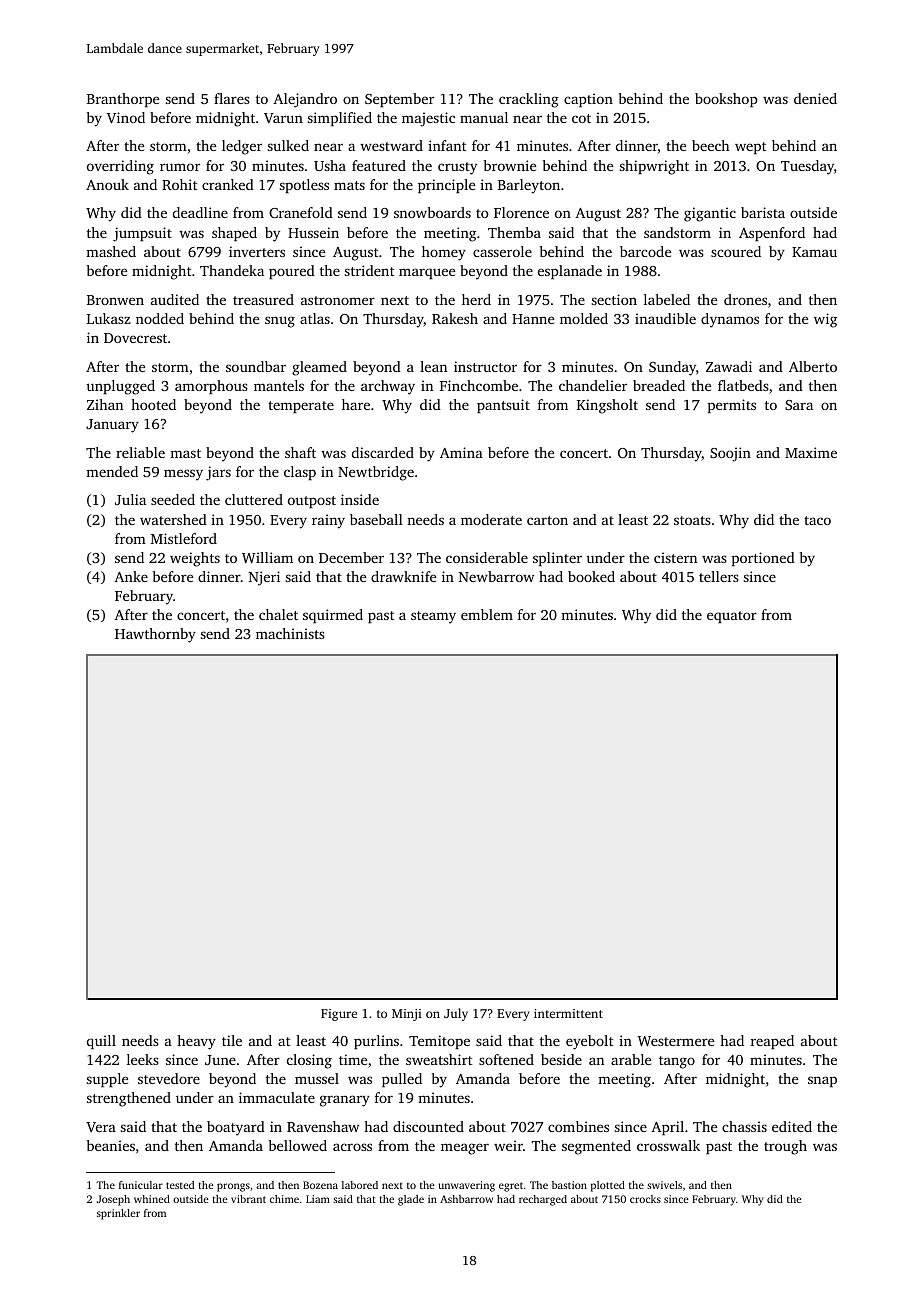  What do you see at coordinates (730, 454) in the screenshot?
I see `Soojin` at bounding box center [730, 454].
